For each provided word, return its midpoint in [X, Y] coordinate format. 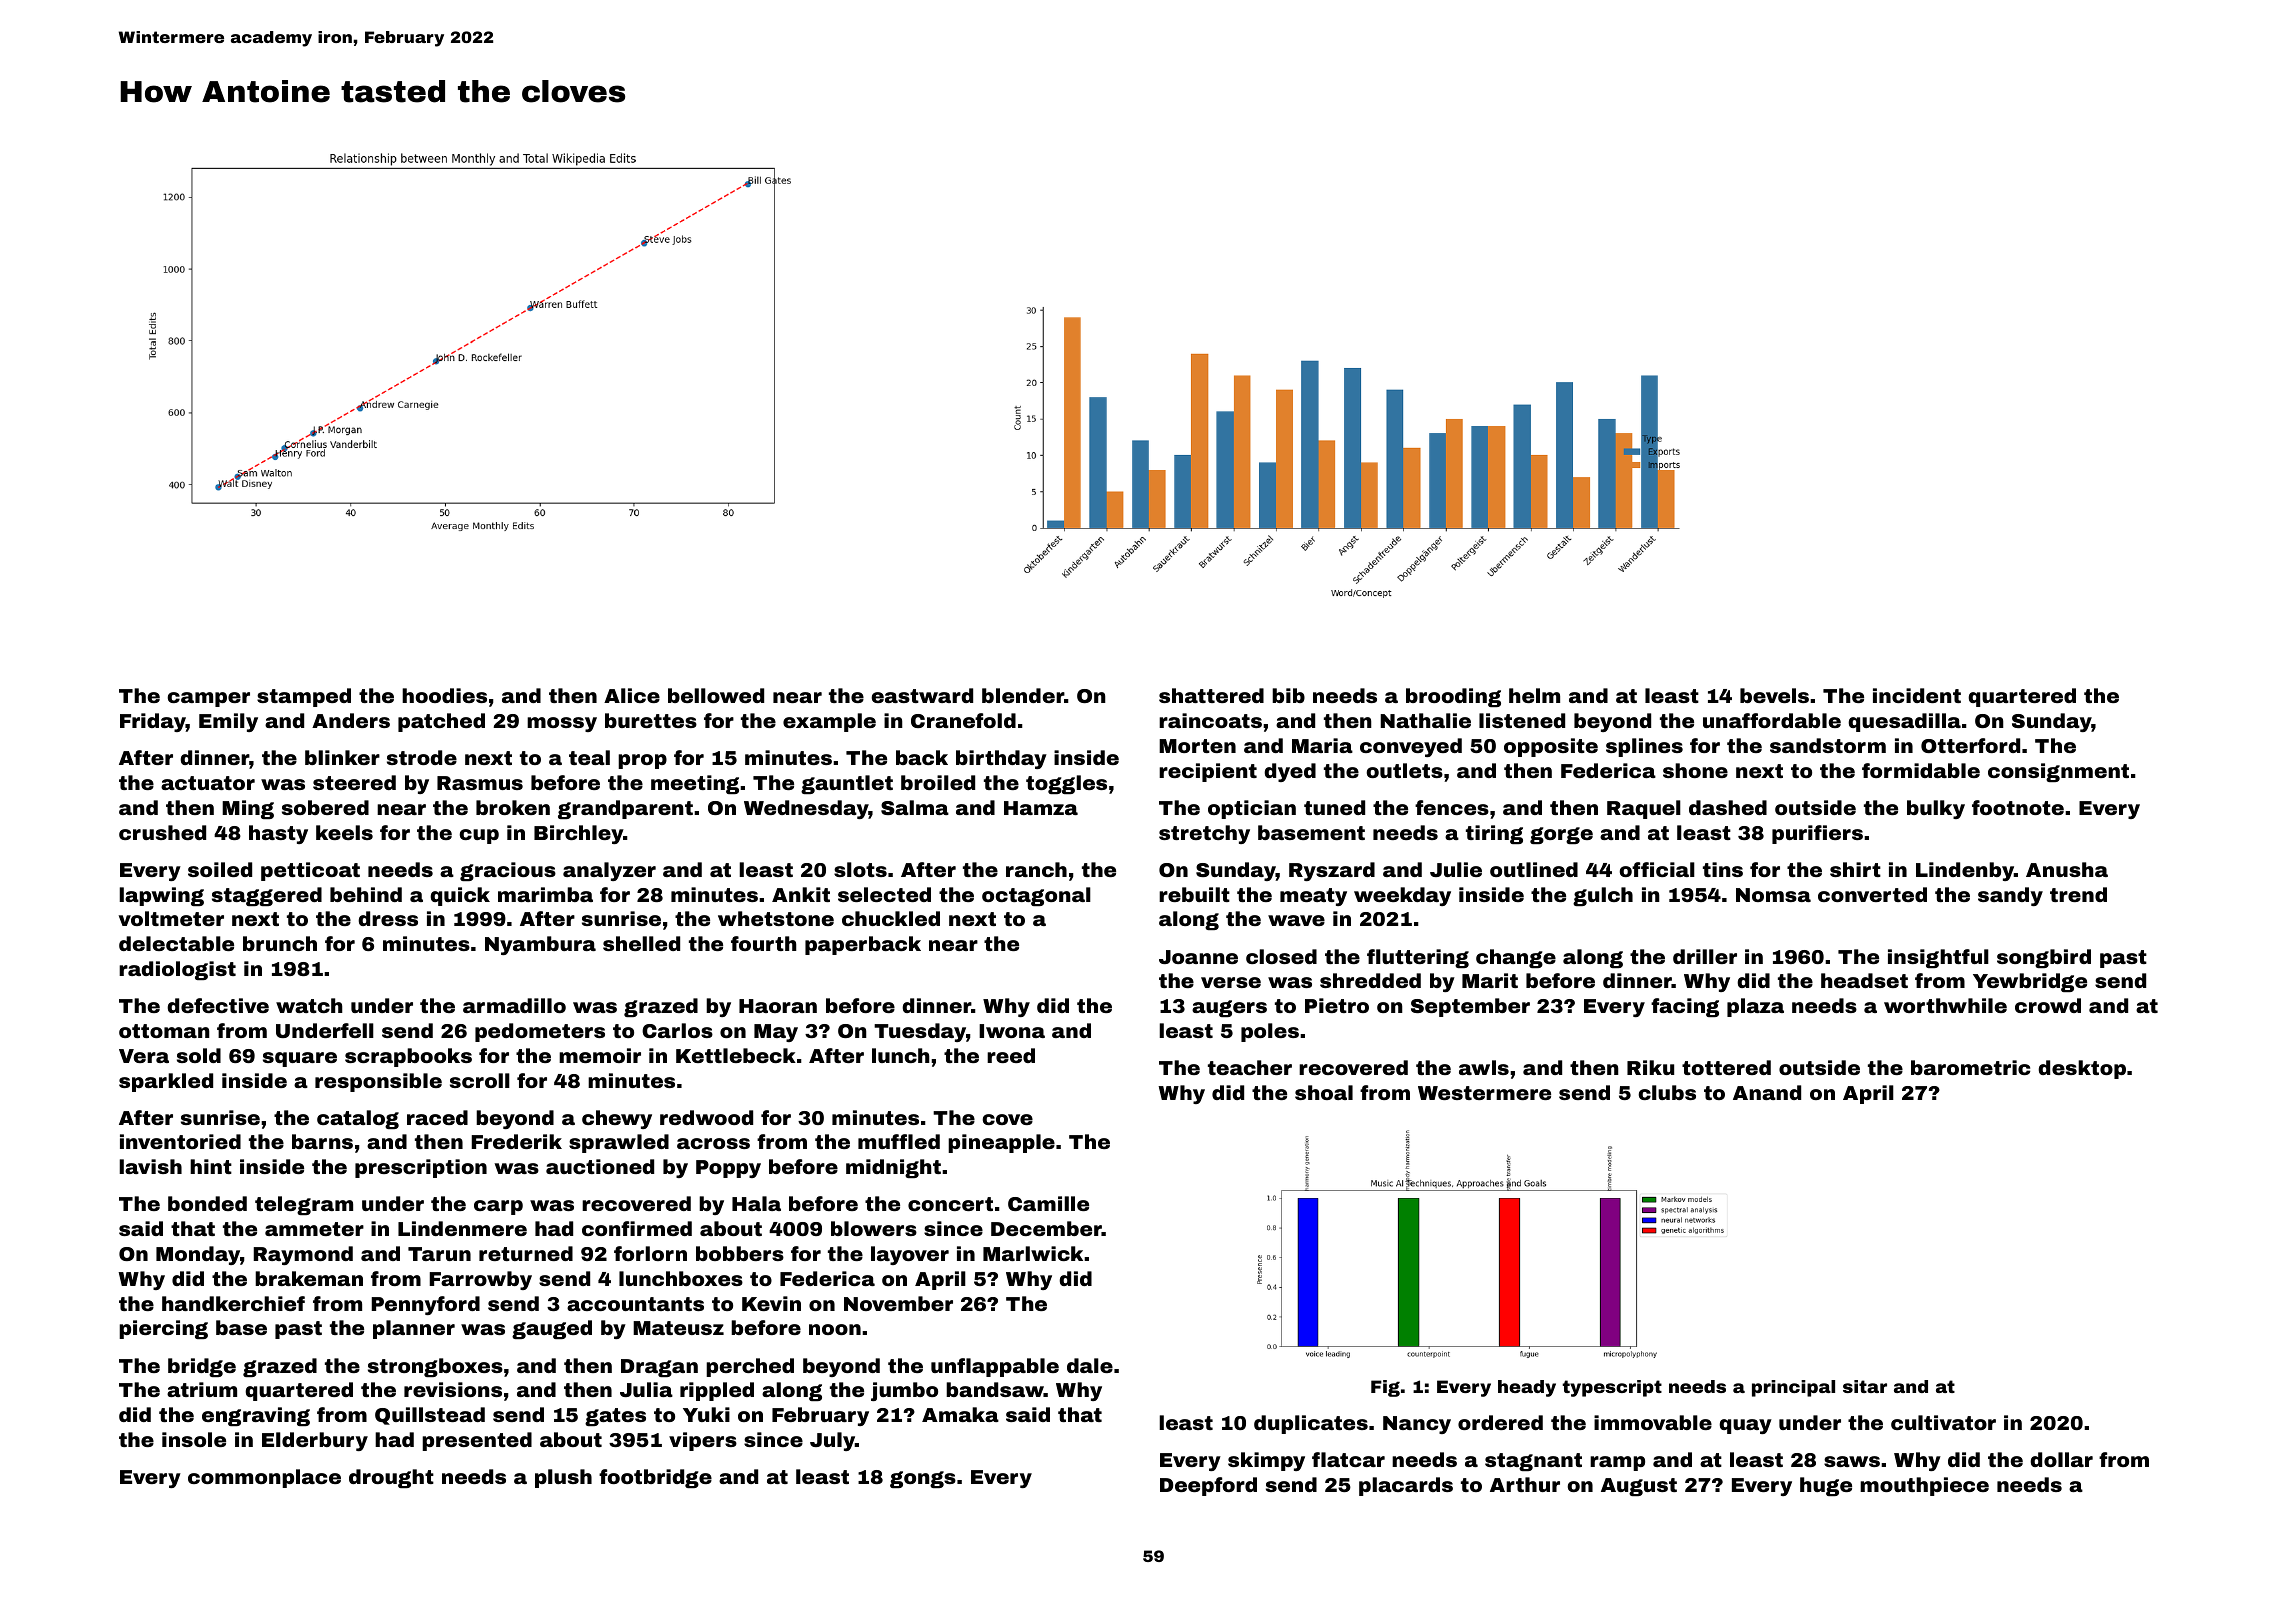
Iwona [1012, 1031]
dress [388, 918]
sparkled [166, 1082]
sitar [1865, 1386]
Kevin [771, 1303]
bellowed [716, 695]
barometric [1970, 1067]
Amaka [960, 1414]
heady [1527, 1388]
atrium [202, 1389]
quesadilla [1904, 722]
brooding [1453, 697]
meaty [1313, 897]
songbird [2044, 958]
